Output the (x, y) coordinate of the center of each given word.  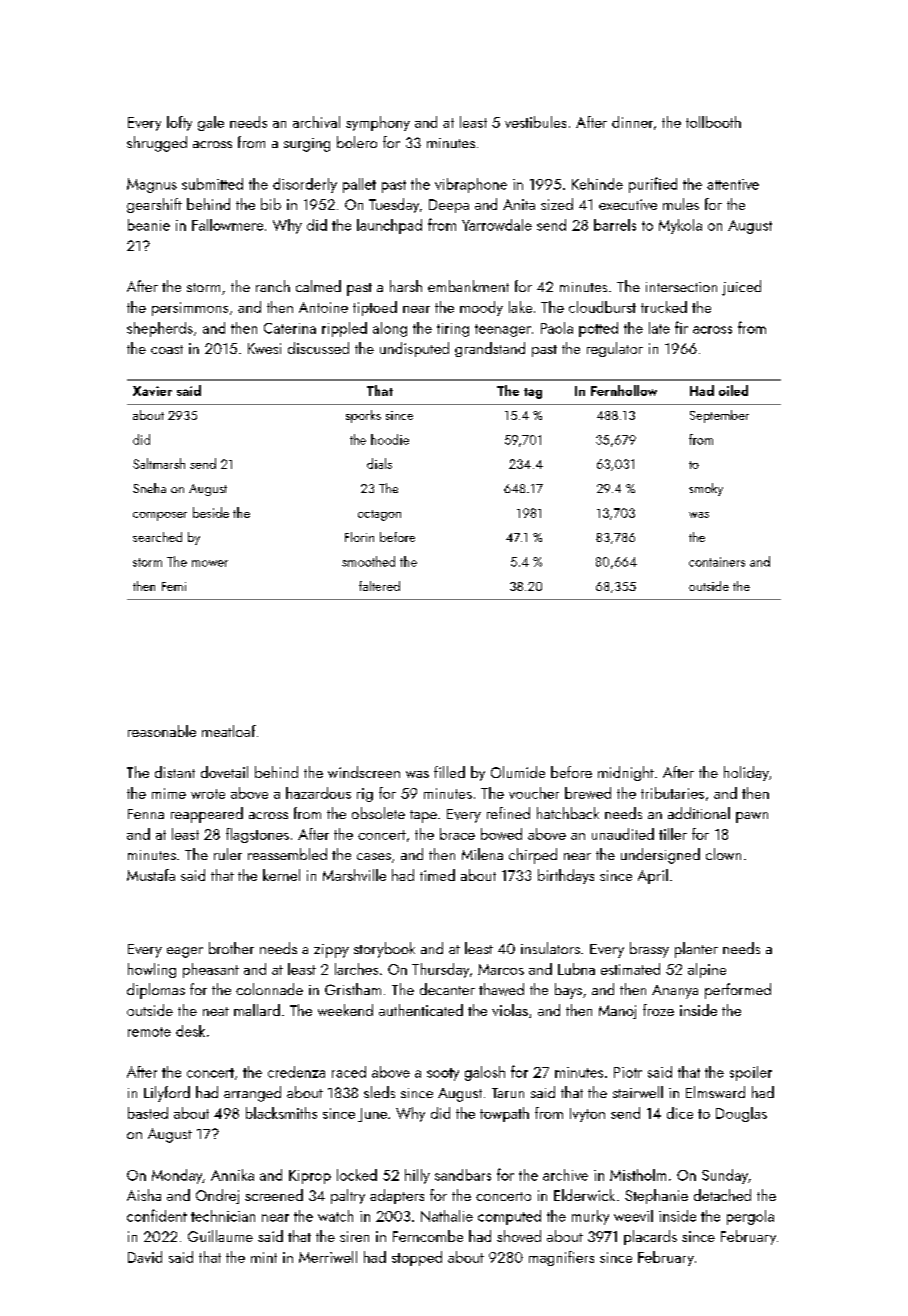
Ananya (675, 992)
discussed (318, 348)
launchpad (389, 226)
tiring (453, 330)
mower (210, 563)
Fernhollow (624, 390)
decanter (447, 989)
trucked (664, 307)
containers (717, 562)
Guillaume (220, 1236)
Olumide (518, 772)
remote (149, 1032)
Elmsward (715, 1092)
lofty (179, 123)
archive (565, 1175)
